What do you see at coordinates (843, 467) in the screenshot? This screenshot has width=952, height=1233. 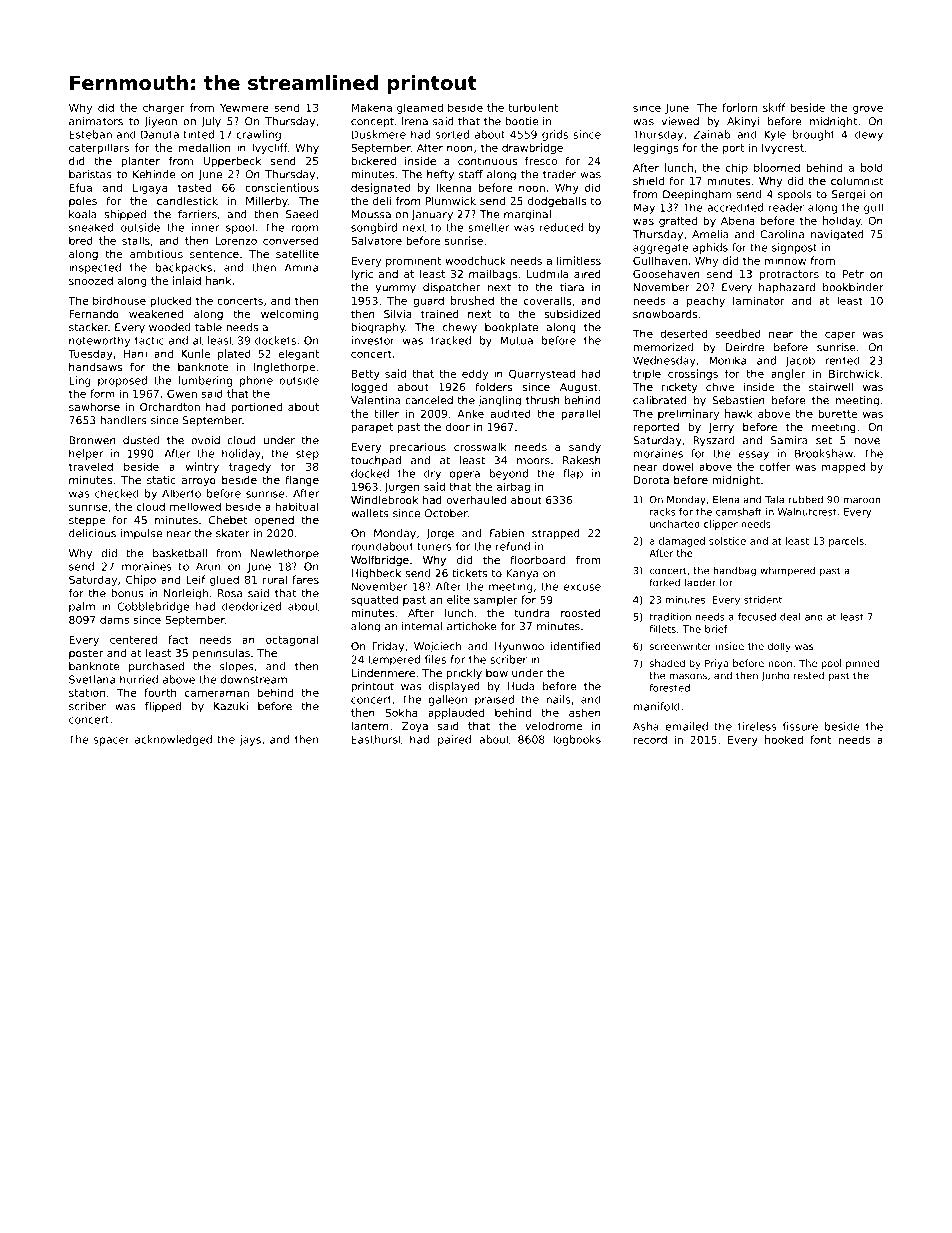 I see `mapped` at bounding box center [843, 467].
